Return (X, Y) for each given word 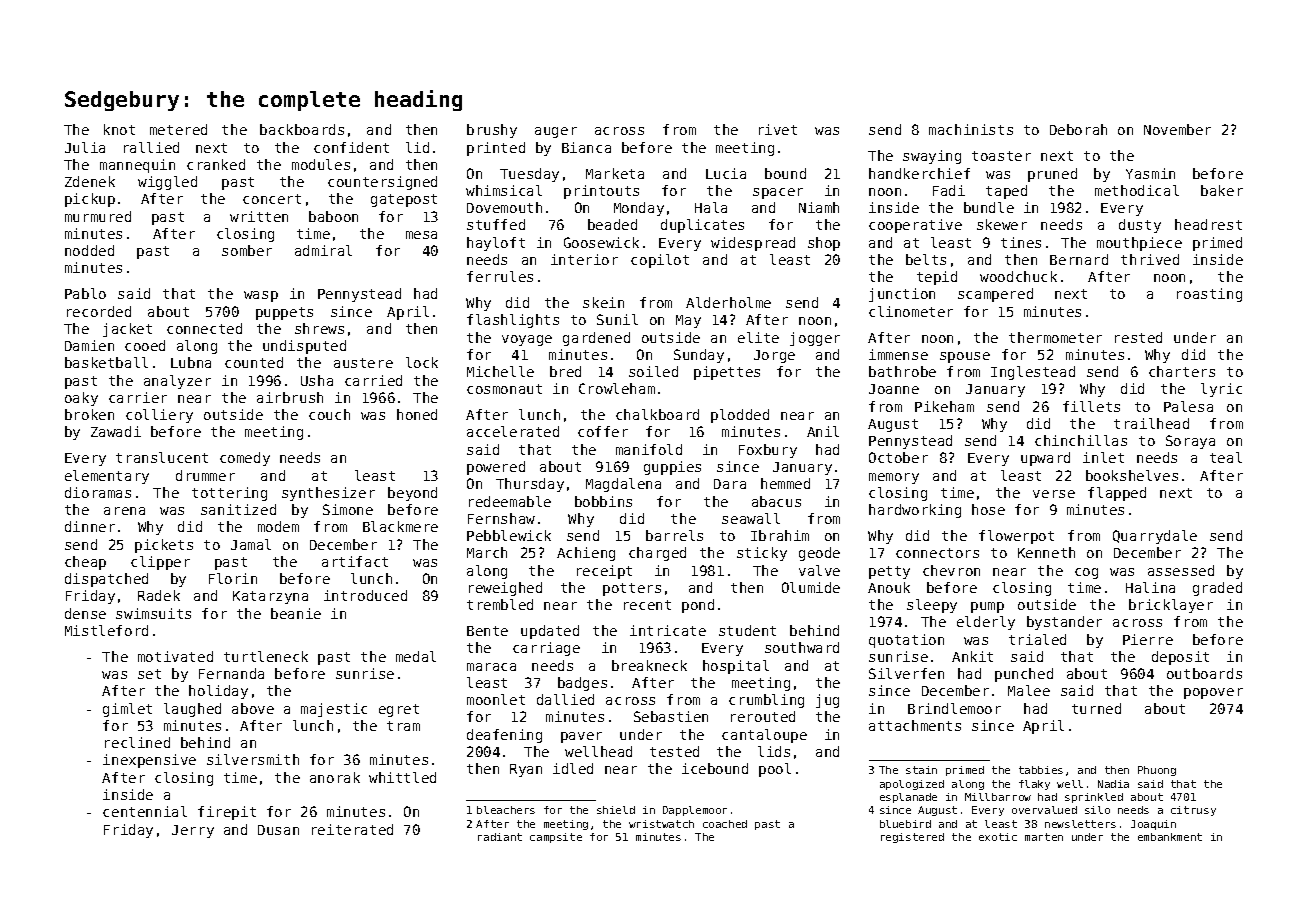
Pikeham (944, 406)
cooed (145, 345)
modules (321, 164)
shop (824, 244)
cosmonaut (504, 389)
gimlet (127, 710)
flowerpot (1016, 537)
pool (775, 770)
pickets (164, 546)
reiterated (352, 829)
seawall (751, 518)
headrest (1208, 224)
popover (1213, 693)
